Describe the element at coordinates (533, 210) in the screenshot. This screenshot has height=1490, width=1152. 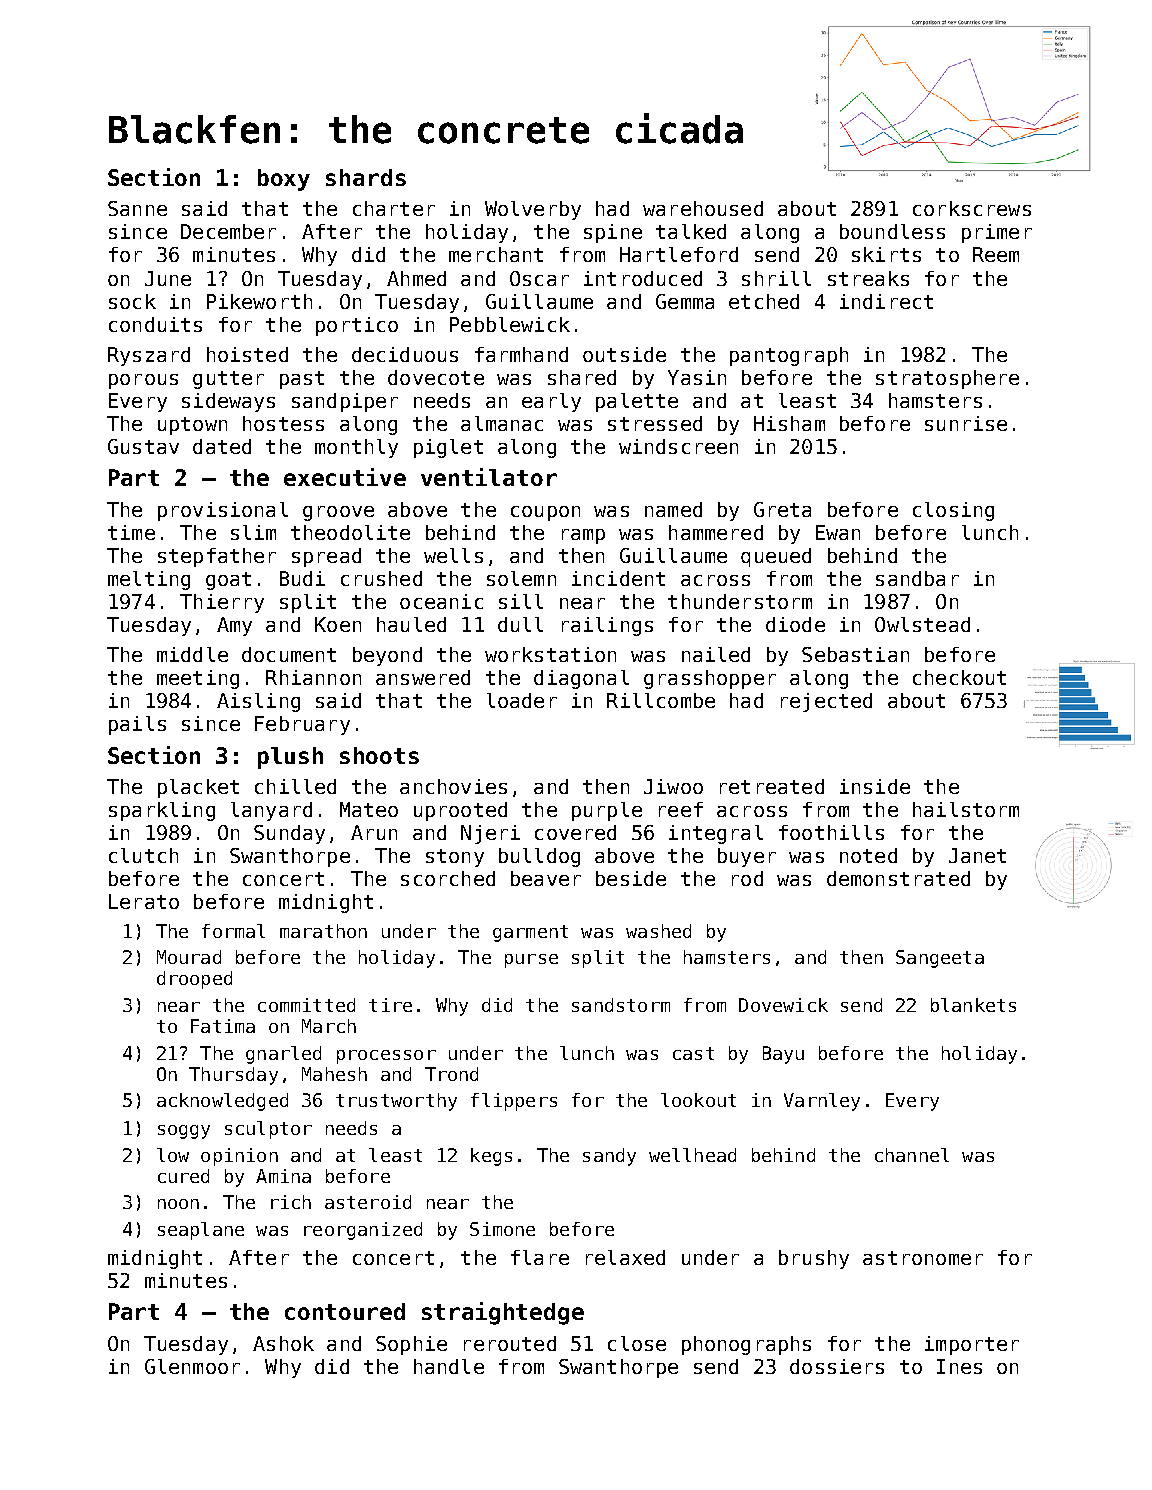
I see `Wolverby` at that location.
